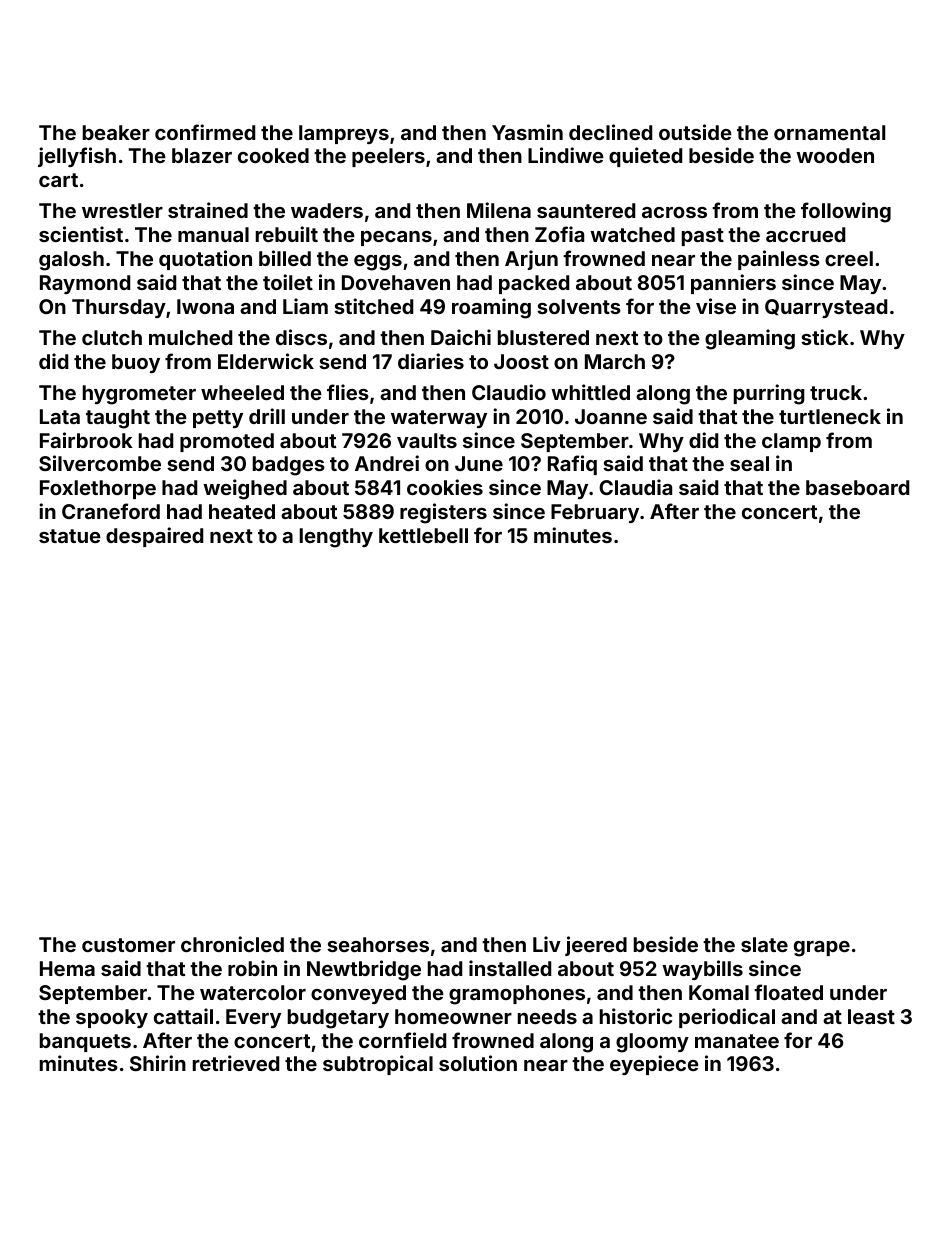 This page has width=952, height=1233. Describe the element at coordinates (635, 487) in the page. I see `Claudia` at that location.
